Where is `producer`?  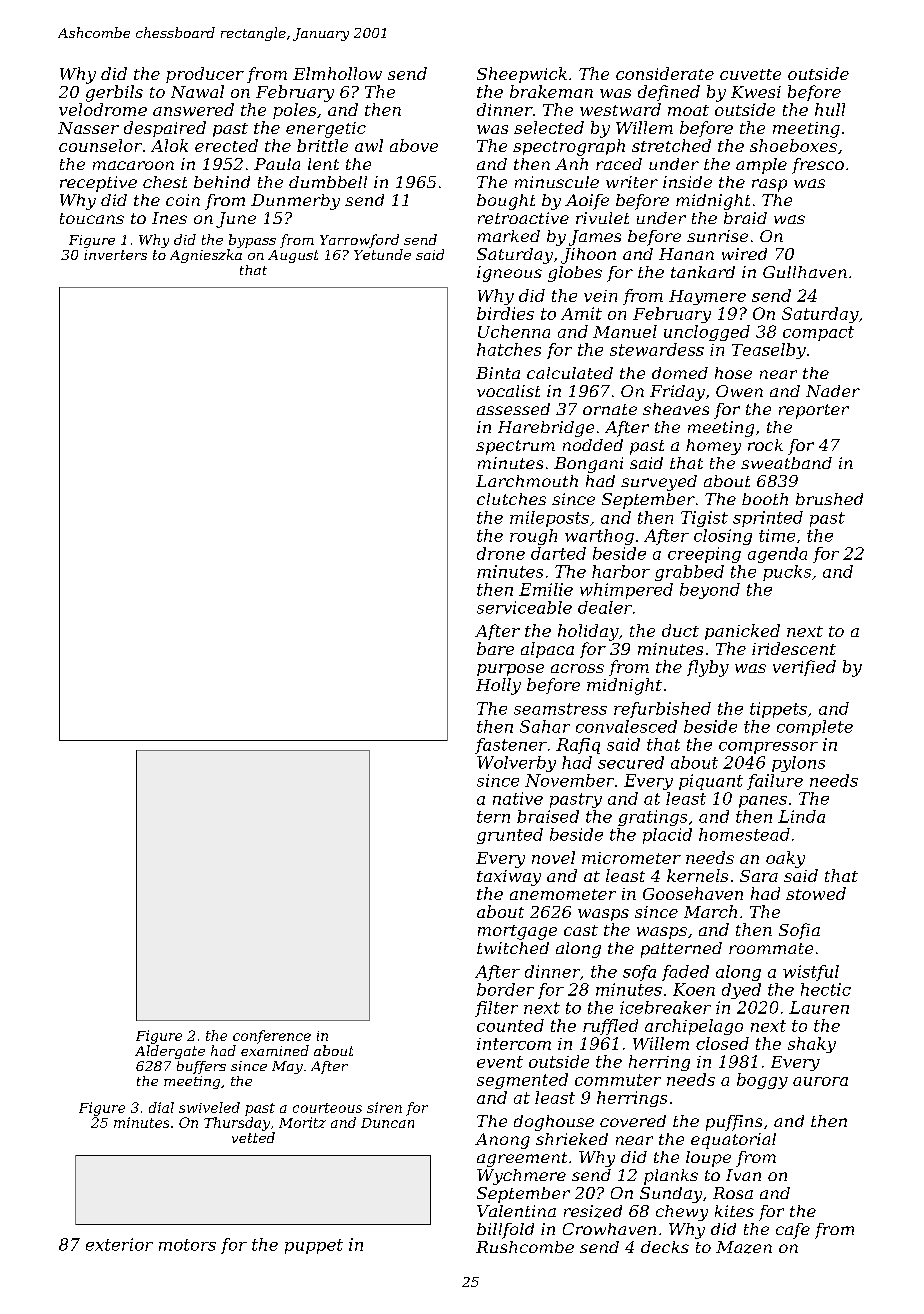 producer is located at coordinates (205, 75).
